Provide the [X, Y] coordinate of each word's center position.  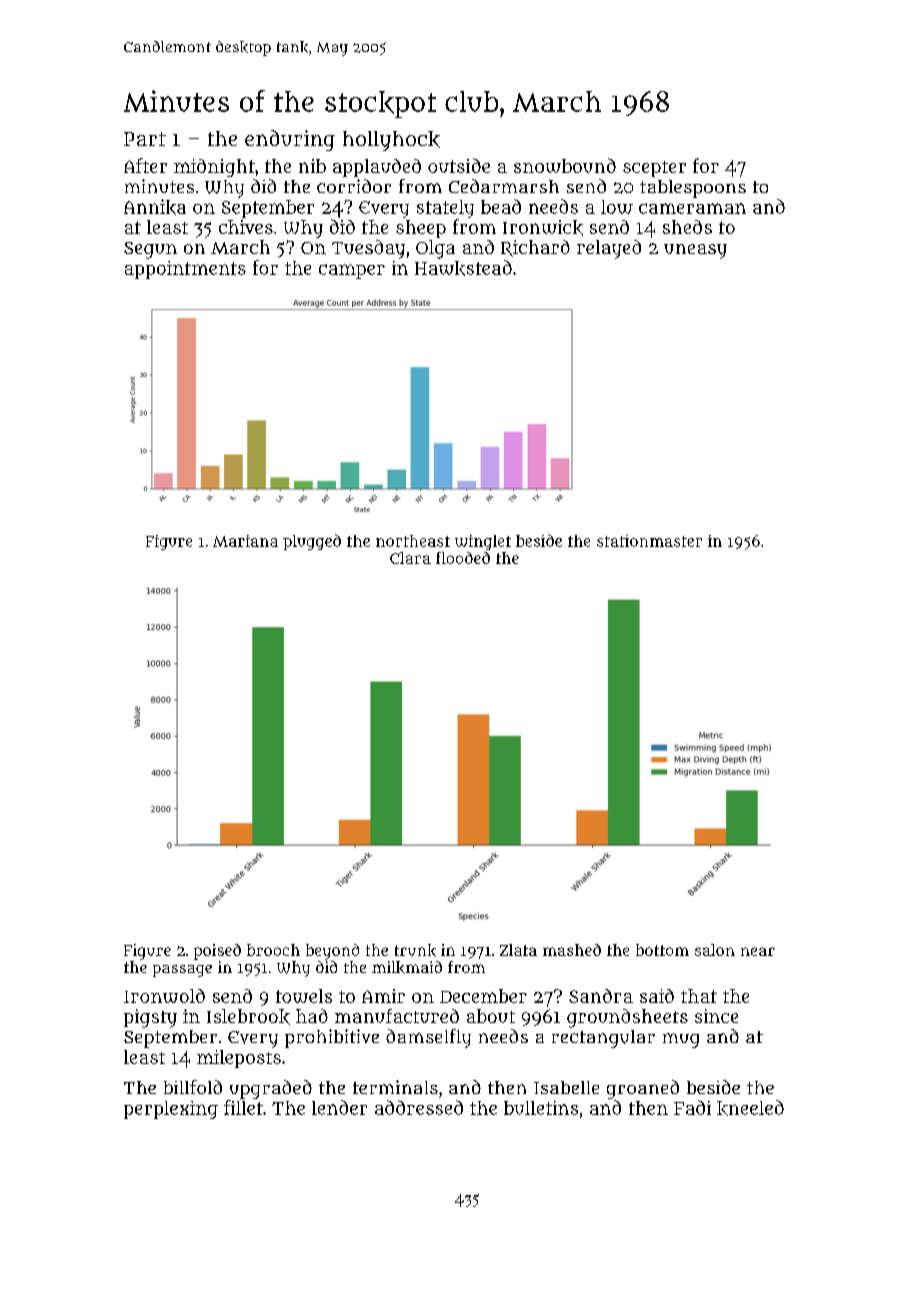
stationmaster [649, 541]
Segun [150, 250]
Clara [410, 558]
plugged [312, 542]
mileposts [239, 1059]
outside [459, 165]
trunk [415, 950]
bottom [662, 950]
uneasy [695, 251]
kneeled [750, 1108]
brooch [273, 950]
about [491, 1016]
